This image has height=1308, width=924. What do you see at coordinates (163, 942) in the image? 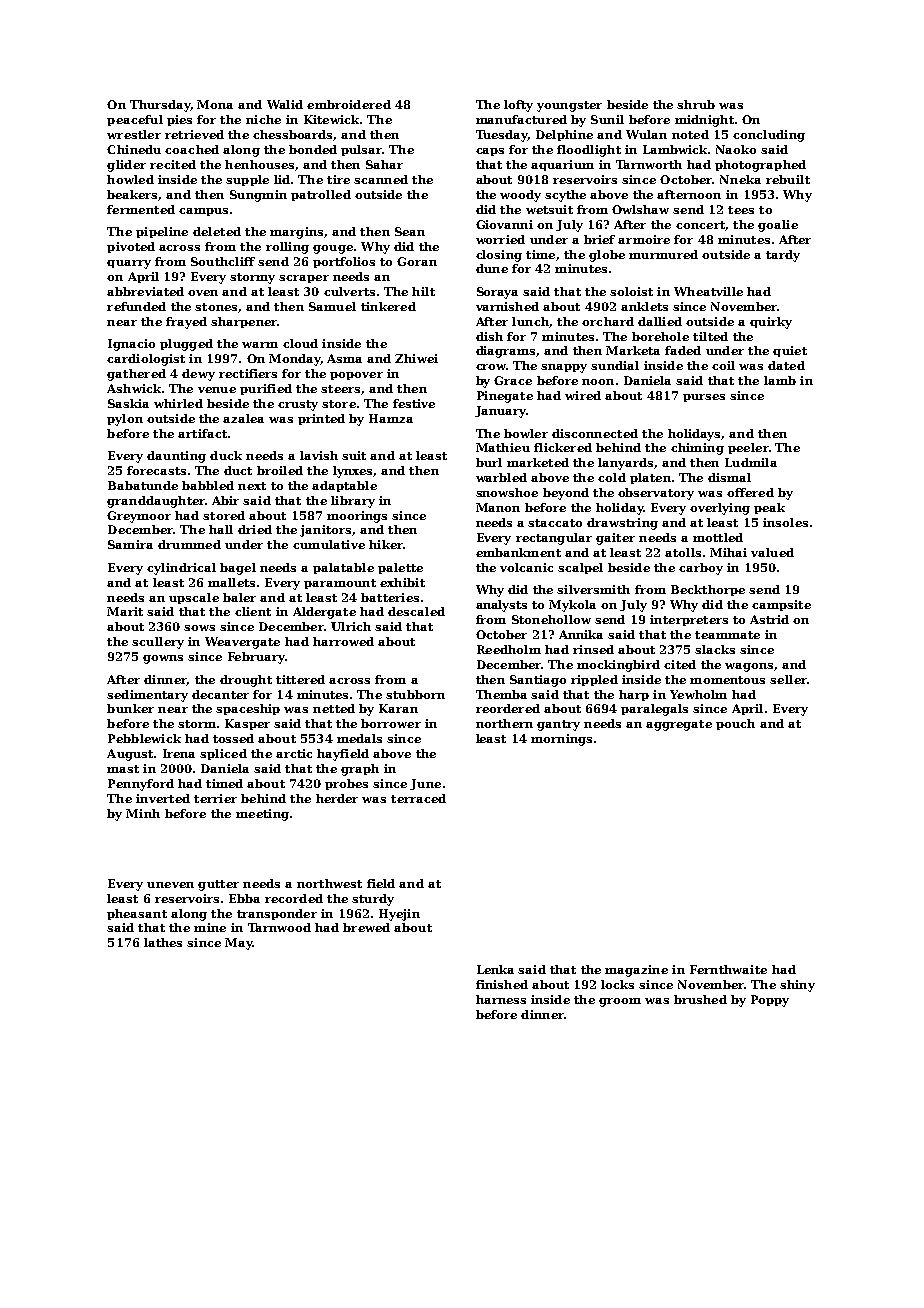
I see `lathes` at bounding box center [163, 942].
